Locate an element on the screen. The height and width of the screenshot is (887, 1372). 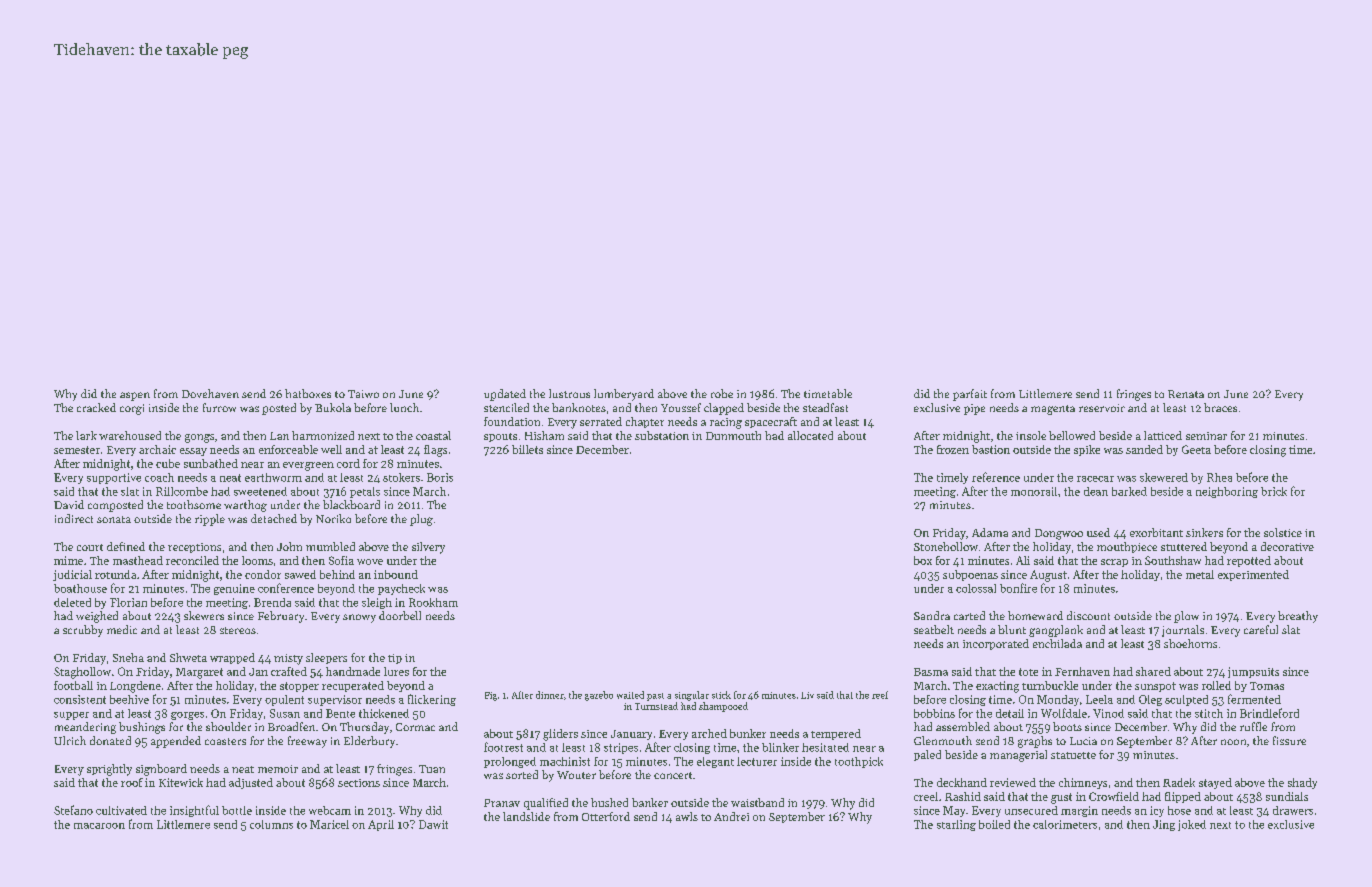
Rookham is located at coordinates (433, 602).
